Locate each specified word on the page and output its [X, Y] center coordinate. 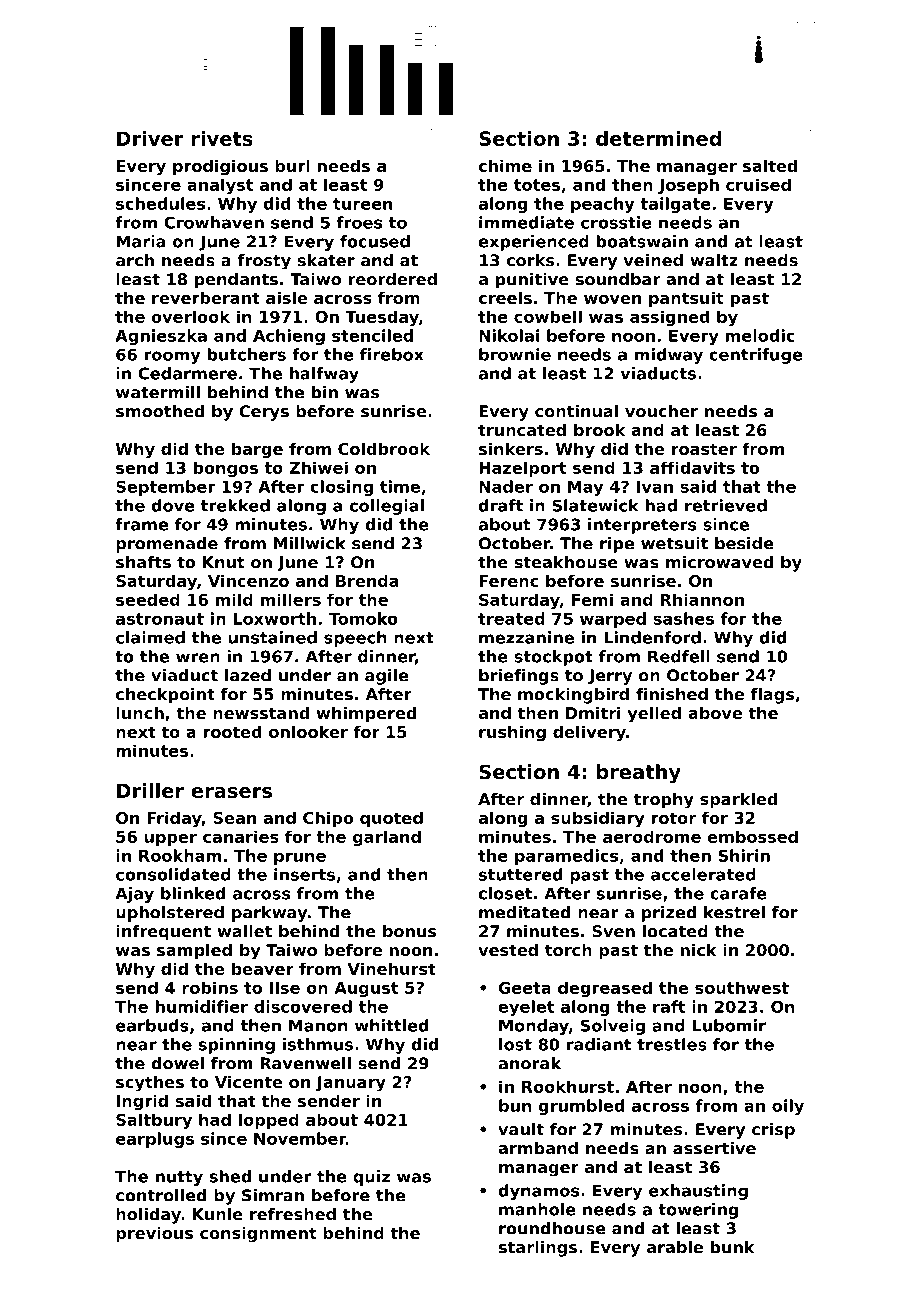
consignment [258, 1234]
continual [576, 411]
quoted [391, 819]
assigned [669, 318]
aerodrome [652, 836]
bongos [226, 469]
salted [770, 165]
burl [292, 165]
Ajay [134, 895]
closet [505, 893]
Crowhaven [214, 222]
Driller [150, 790]
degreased [605, 989]
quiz [371, 1178]
